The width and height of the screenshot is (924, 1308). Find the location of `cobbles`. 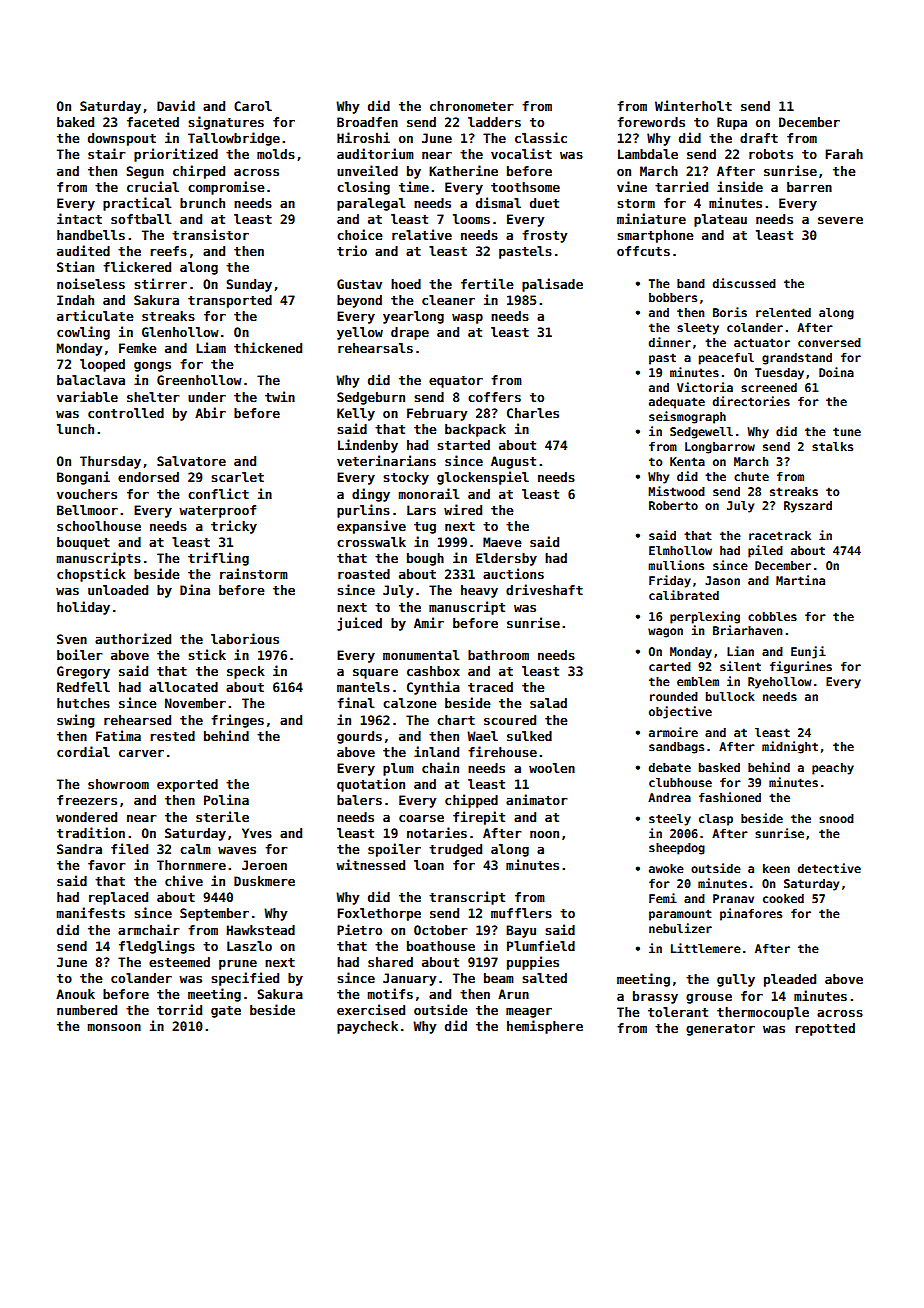

cobbles is located at coordinates (772, 616).
